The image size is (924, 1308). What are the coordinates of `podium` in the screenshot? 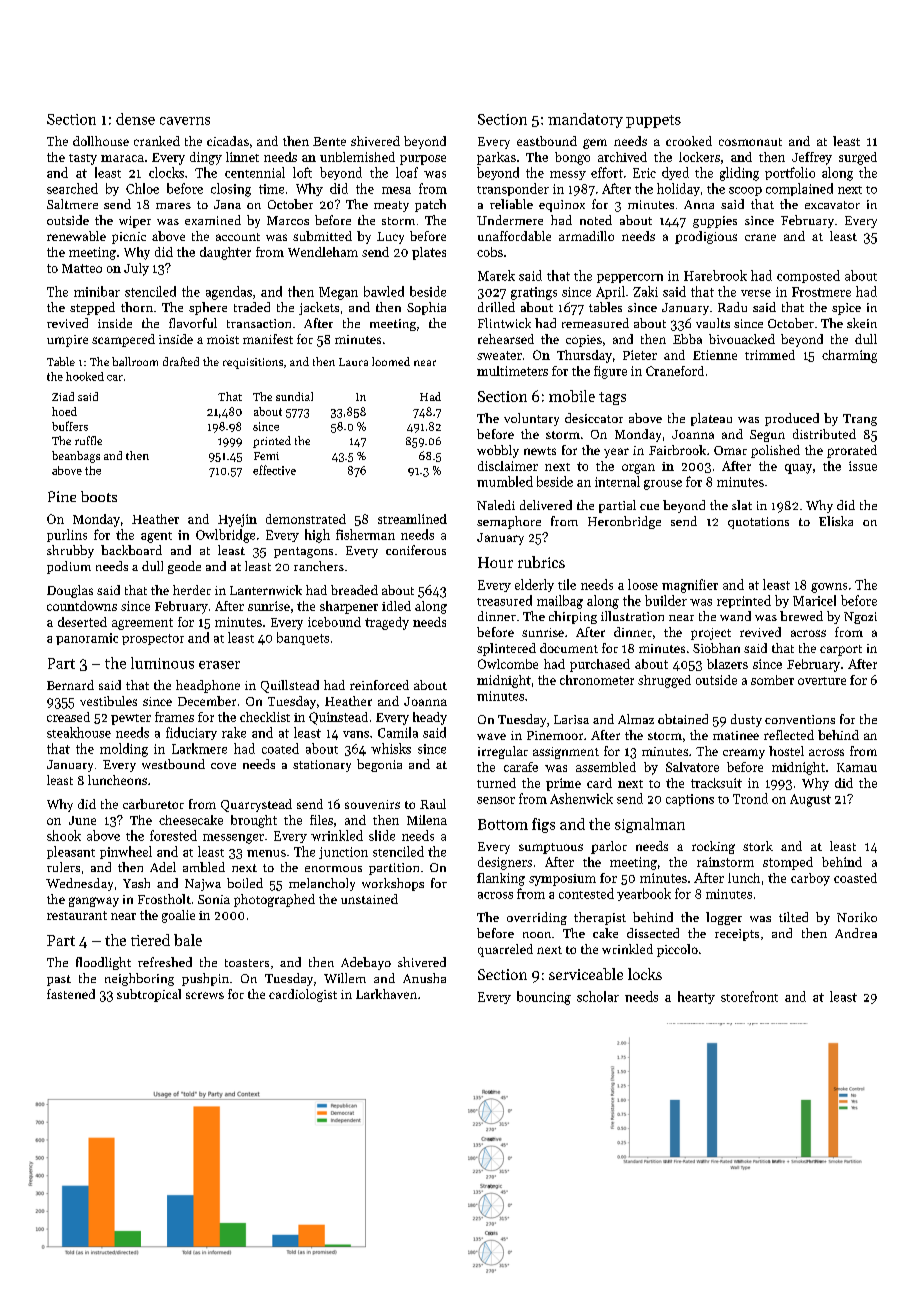 It's located at (69, 567).
